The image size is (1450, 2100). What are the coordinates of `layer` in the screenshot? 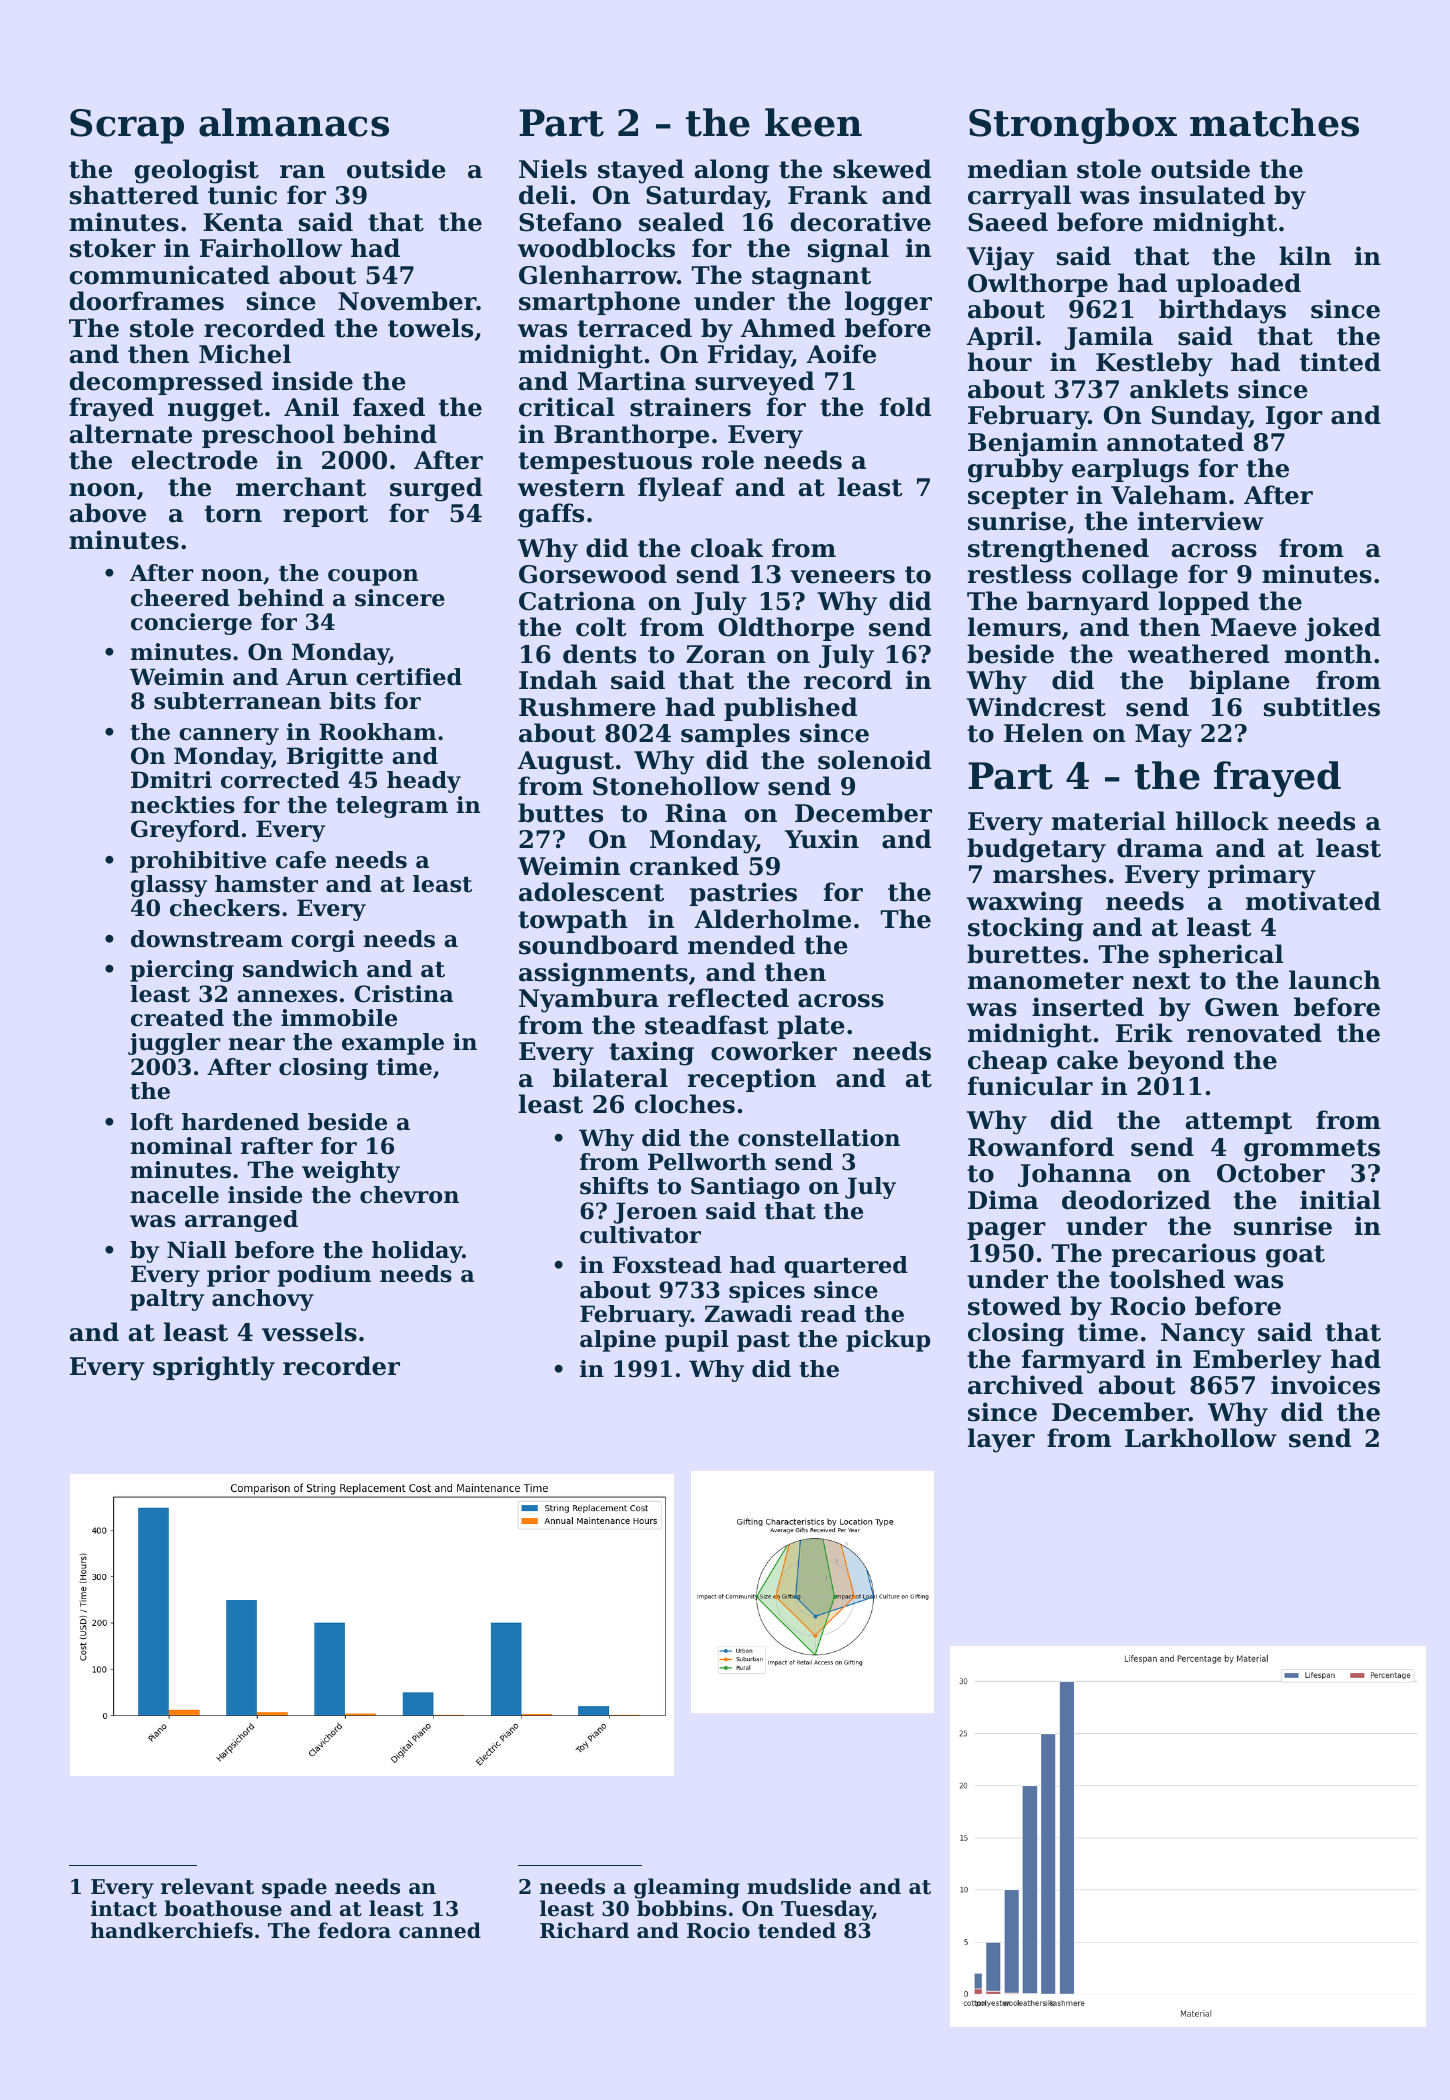 It's located at (1001, 1440).
